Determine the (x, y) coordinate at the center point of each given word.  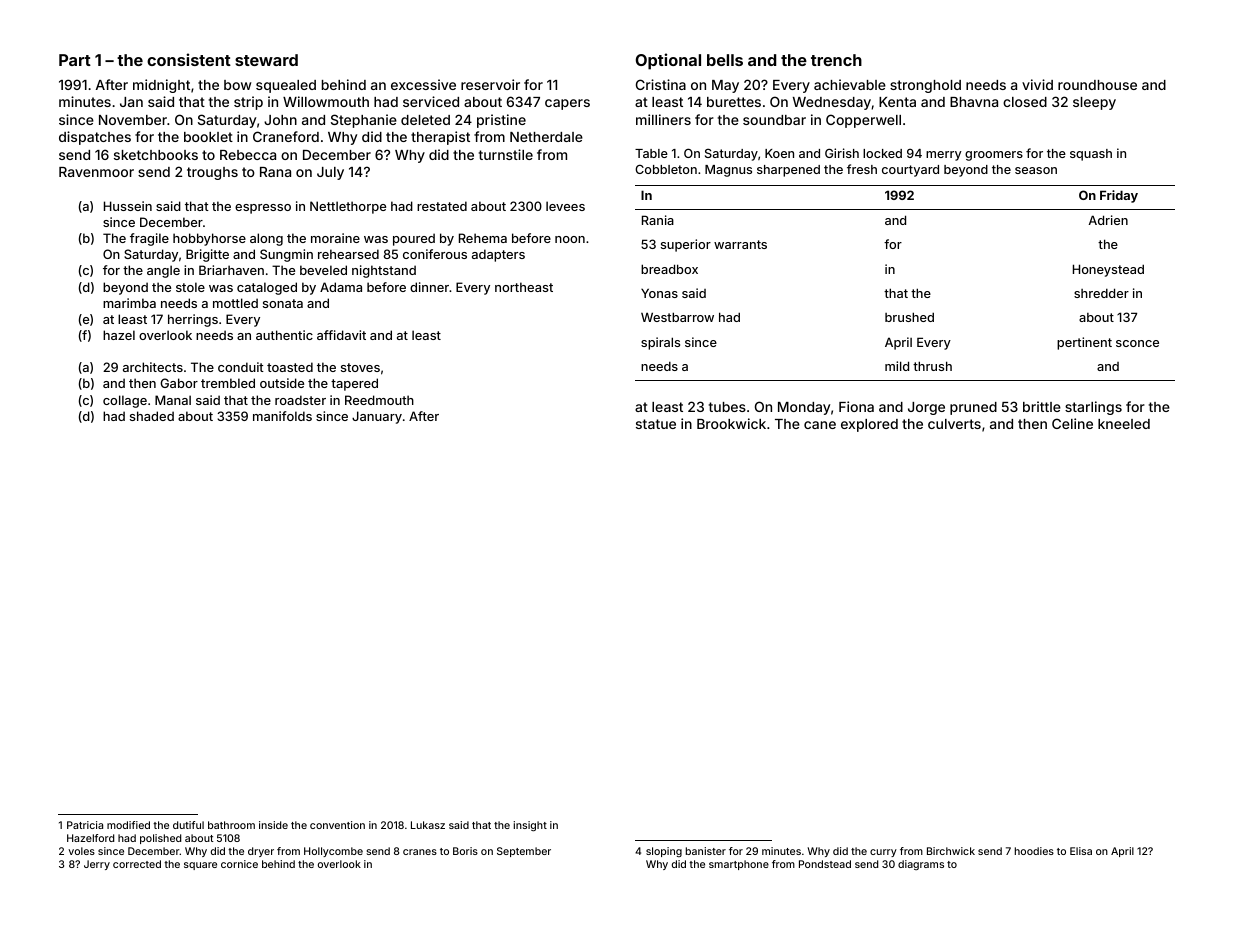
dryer (261, 852)
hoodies (1034, 851)
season (1036, 170)
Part (75, 60)
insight (530, 826)
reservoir (490, 84)
